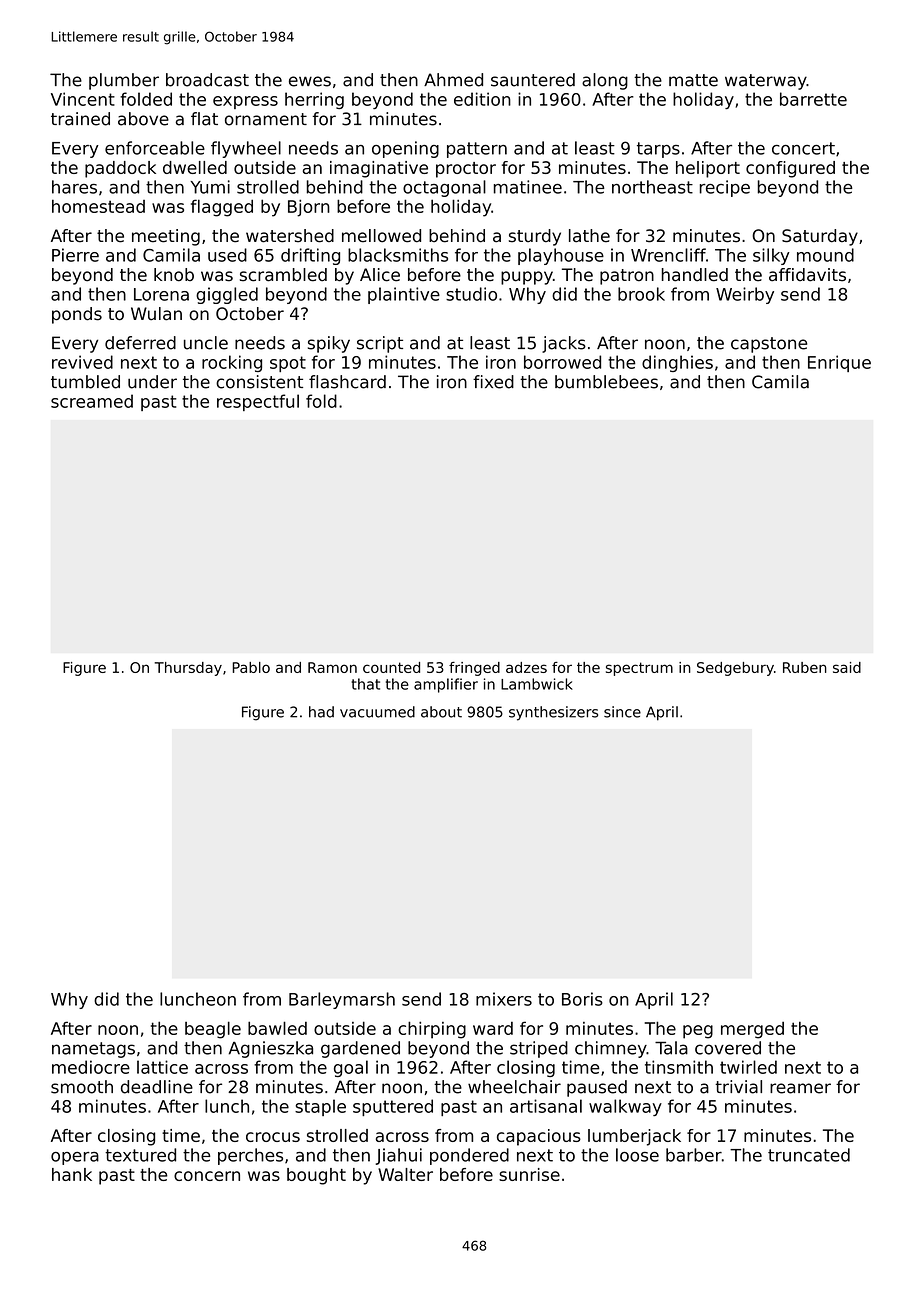  What do you see at coordinates (735, 669) in the image?
I see `Sedgebury` at bounding box center [735, 669].
